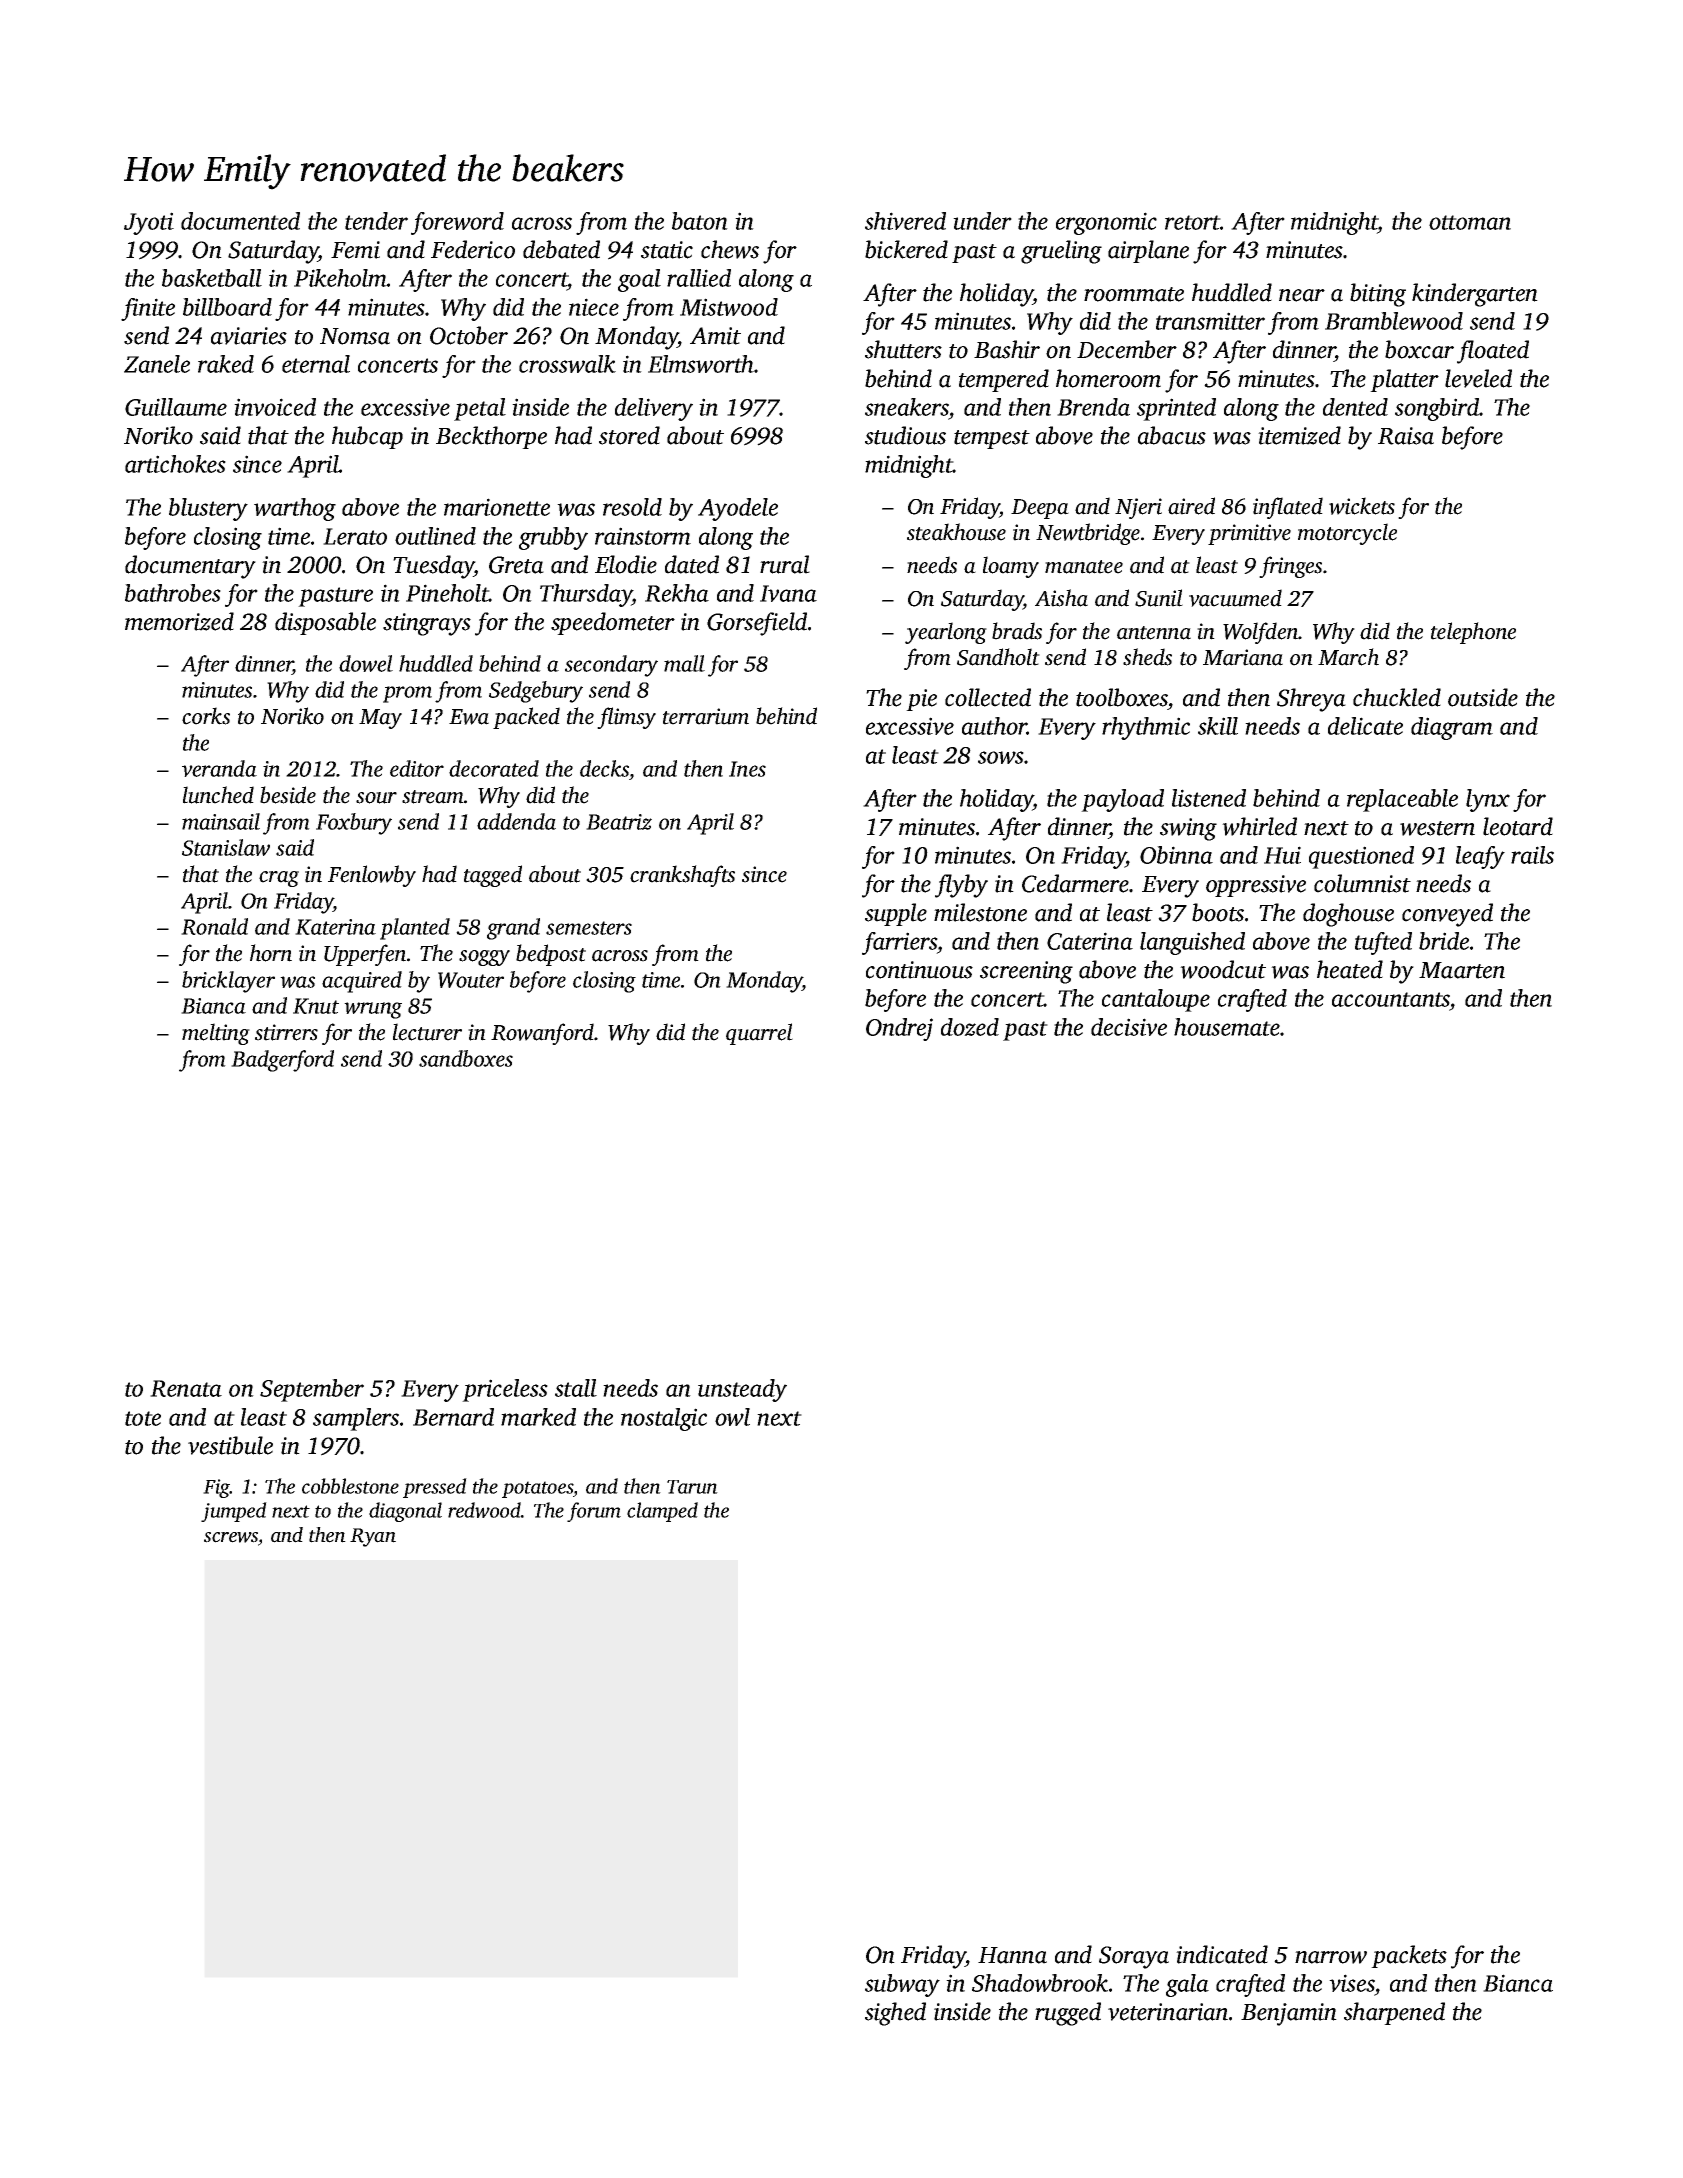 This image has width=1683, height=2178. What do you see at coordinates (895, 2014) in the image?
I see `sighed` at bounding box center [895, 2014].
